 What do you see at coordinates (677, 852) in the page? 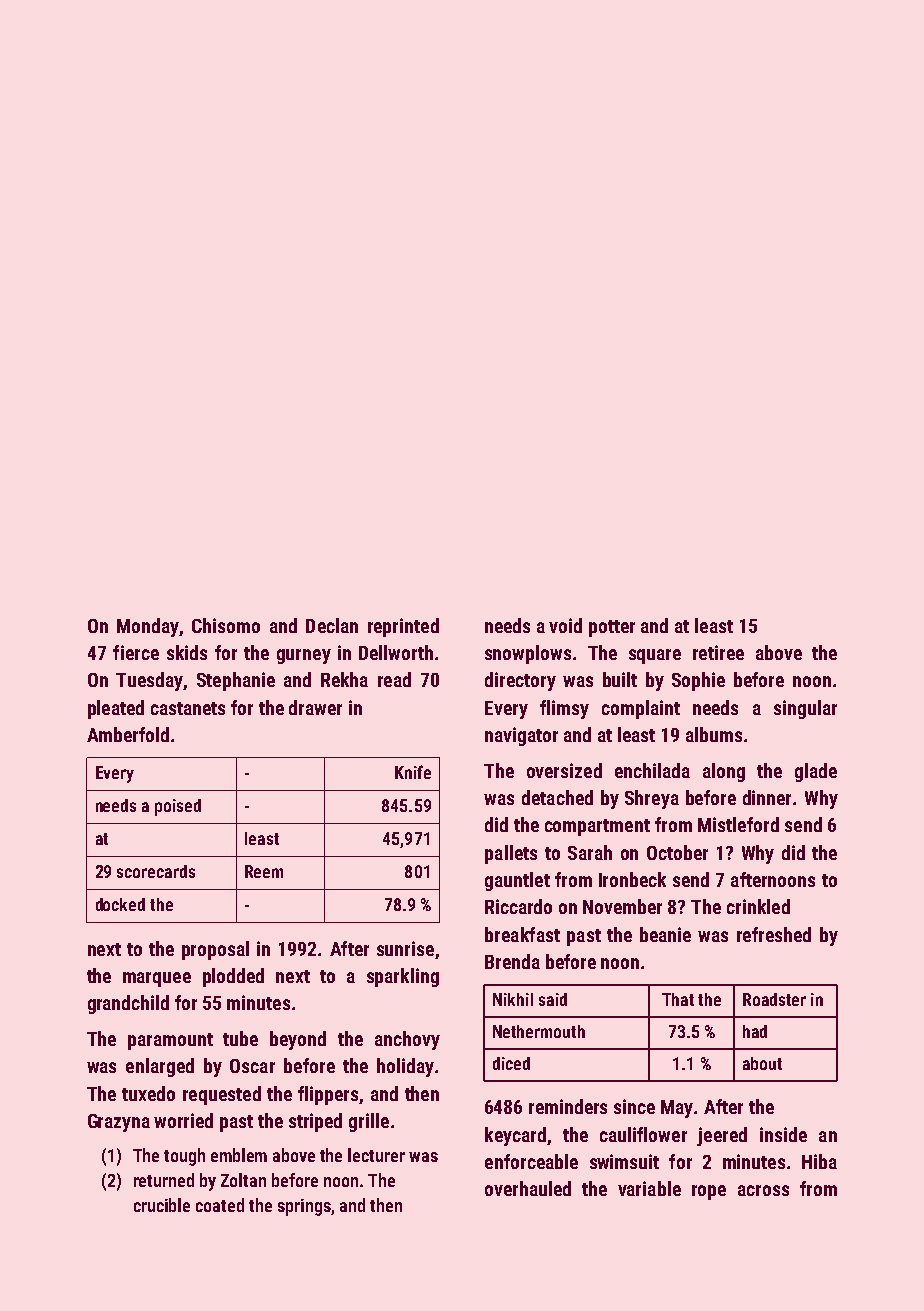
I see `October` at bounding box center [677, 852].
